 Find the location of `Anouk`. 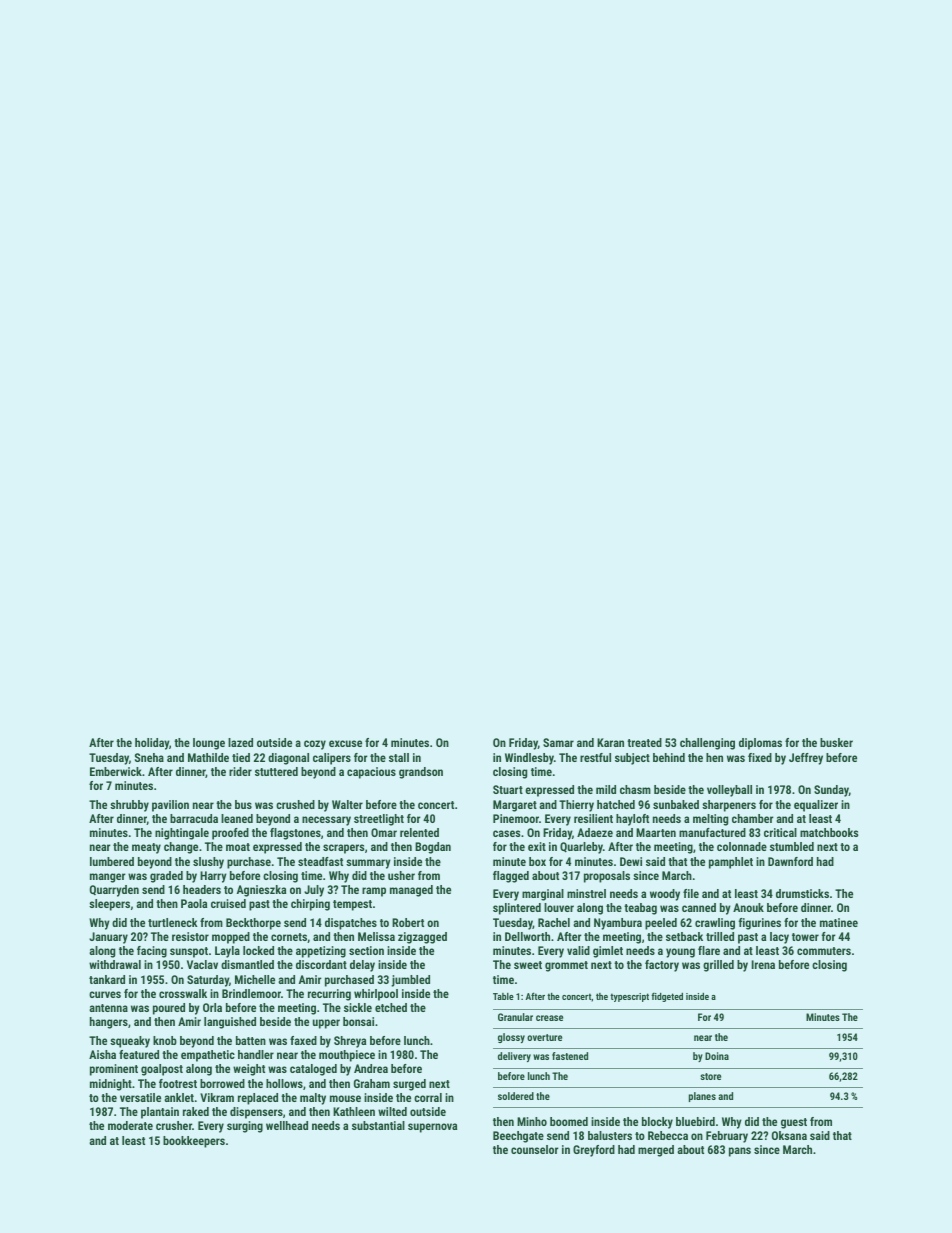

Anouk is located at coordinates (748, 907).
